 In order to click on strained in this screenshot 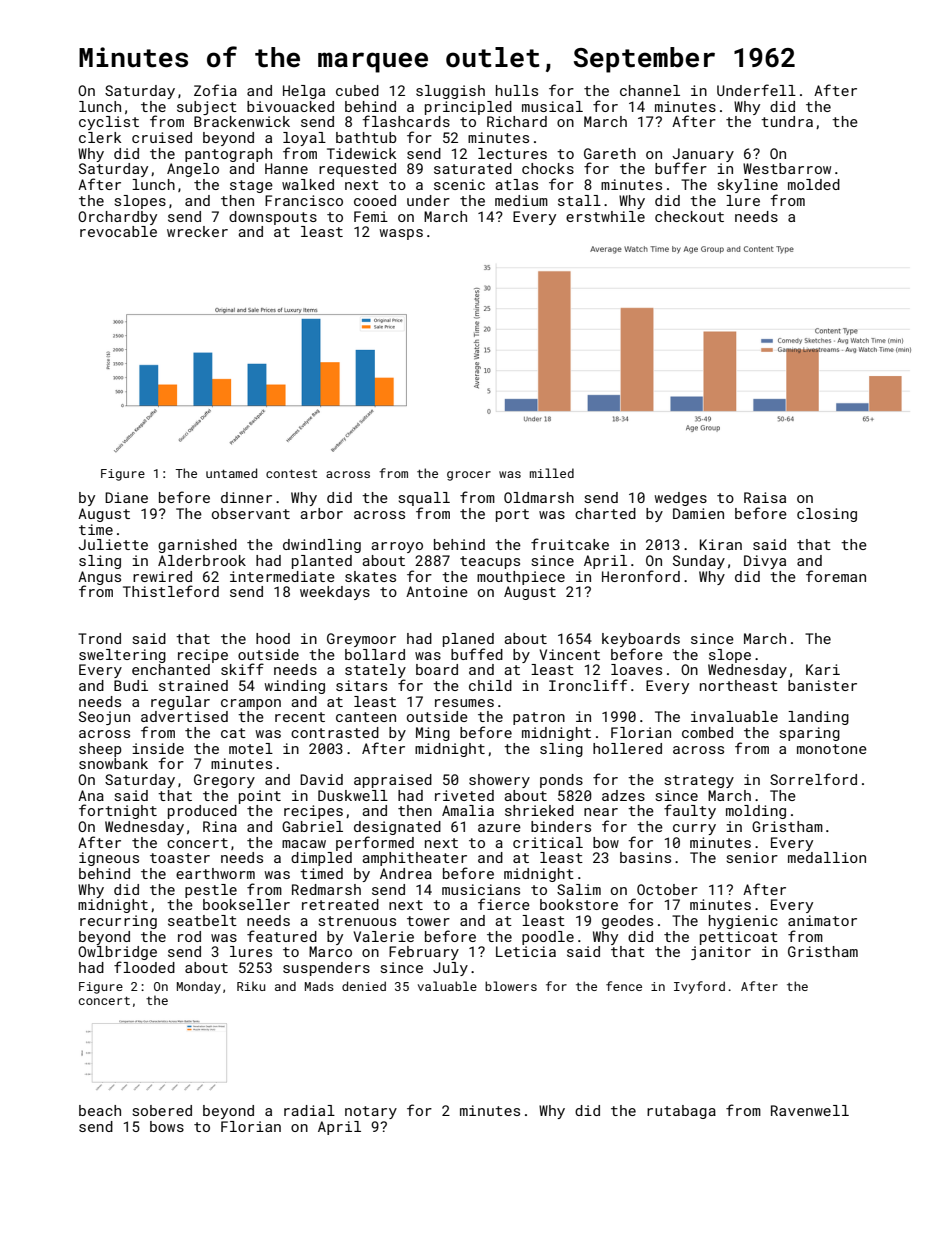, I will do `click(193, 685)`.
